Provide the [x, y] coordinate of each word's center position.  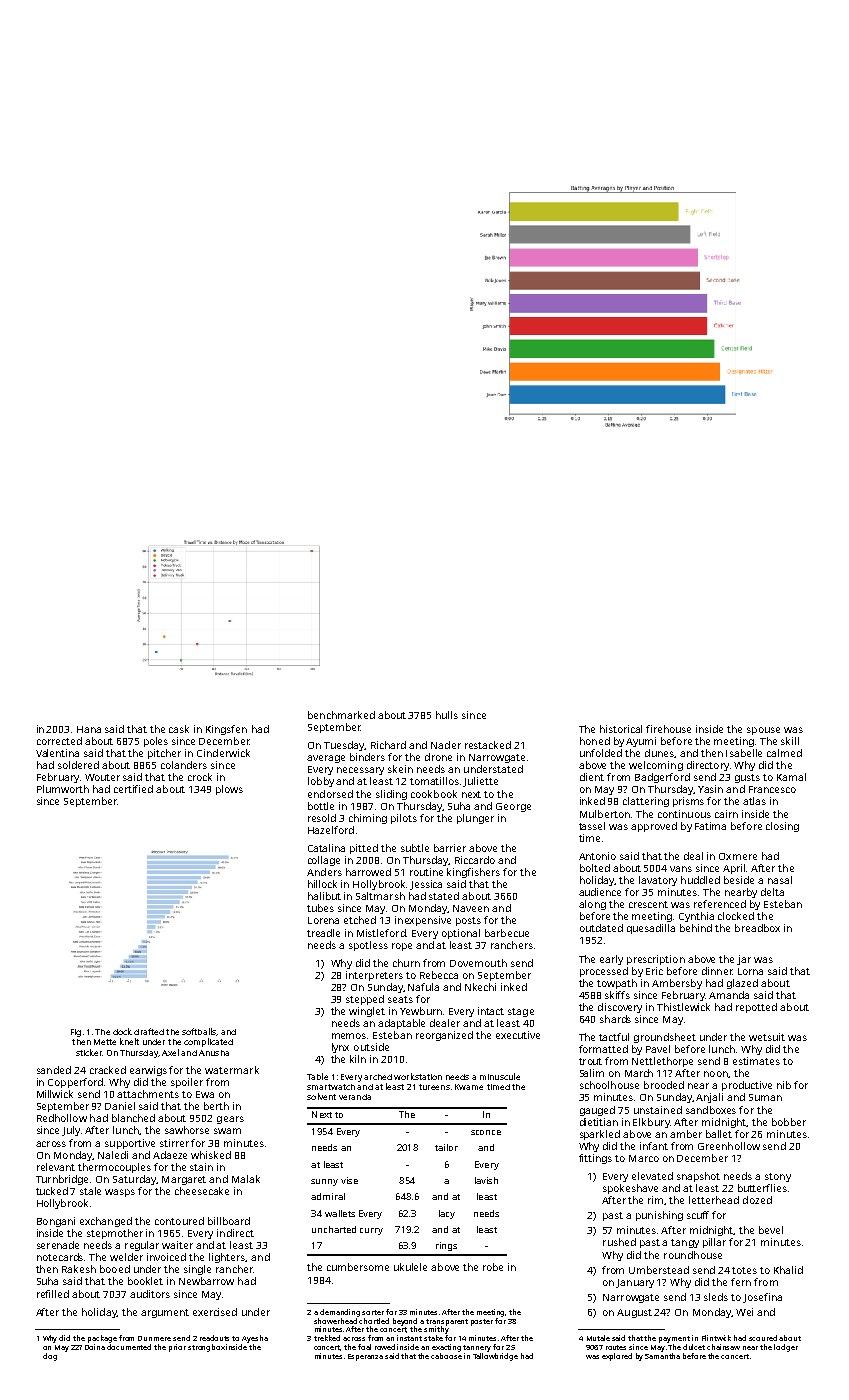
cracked [108, 1070]
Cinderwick [223, 753]
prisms [688, 802]
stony [778, 1177]
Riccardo [475, 860]
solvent [321, 1096]
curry [371, 1231]
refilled [53, 1294]
